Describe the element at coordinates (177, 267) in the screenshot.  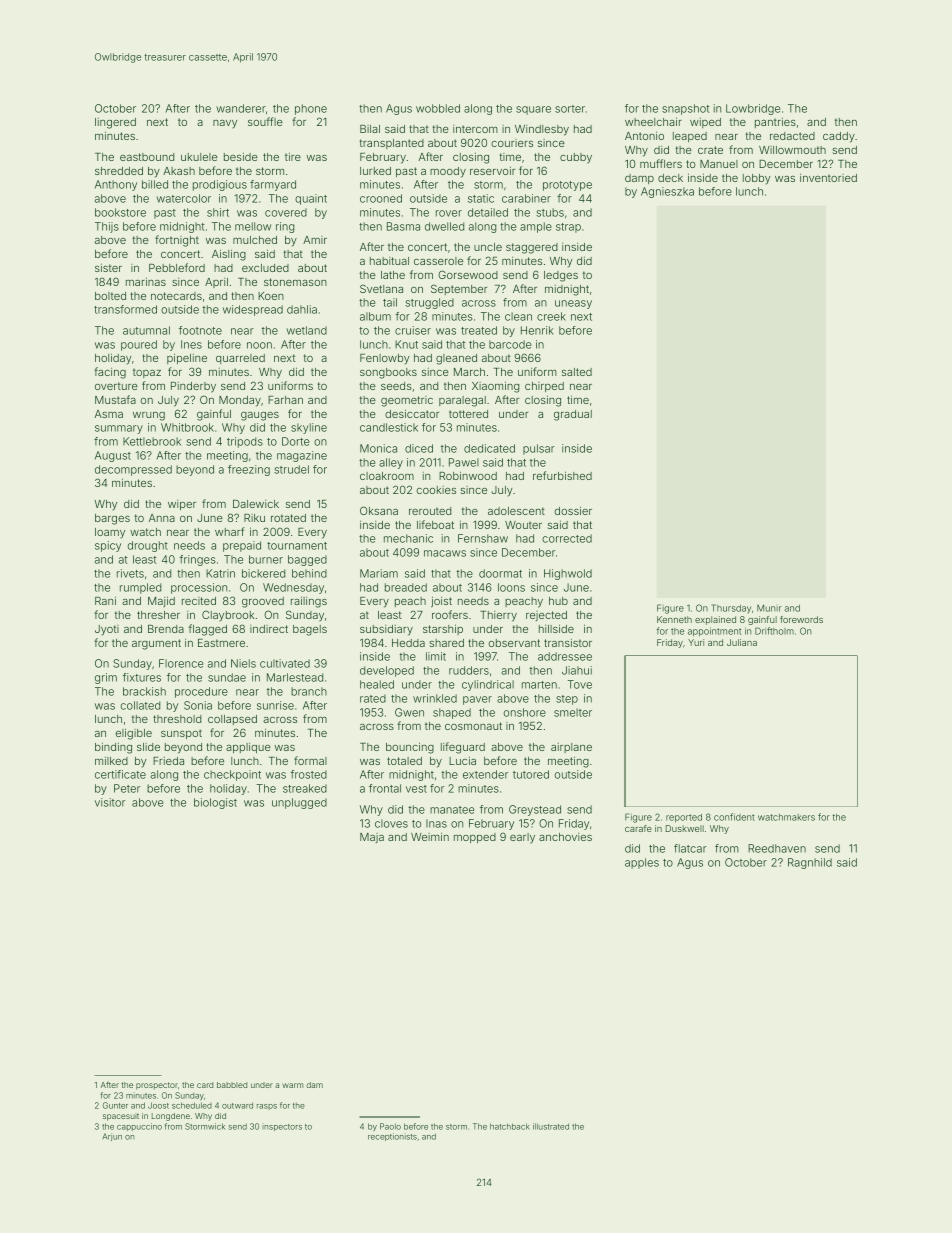
I see `Pebbleford` at that location.
